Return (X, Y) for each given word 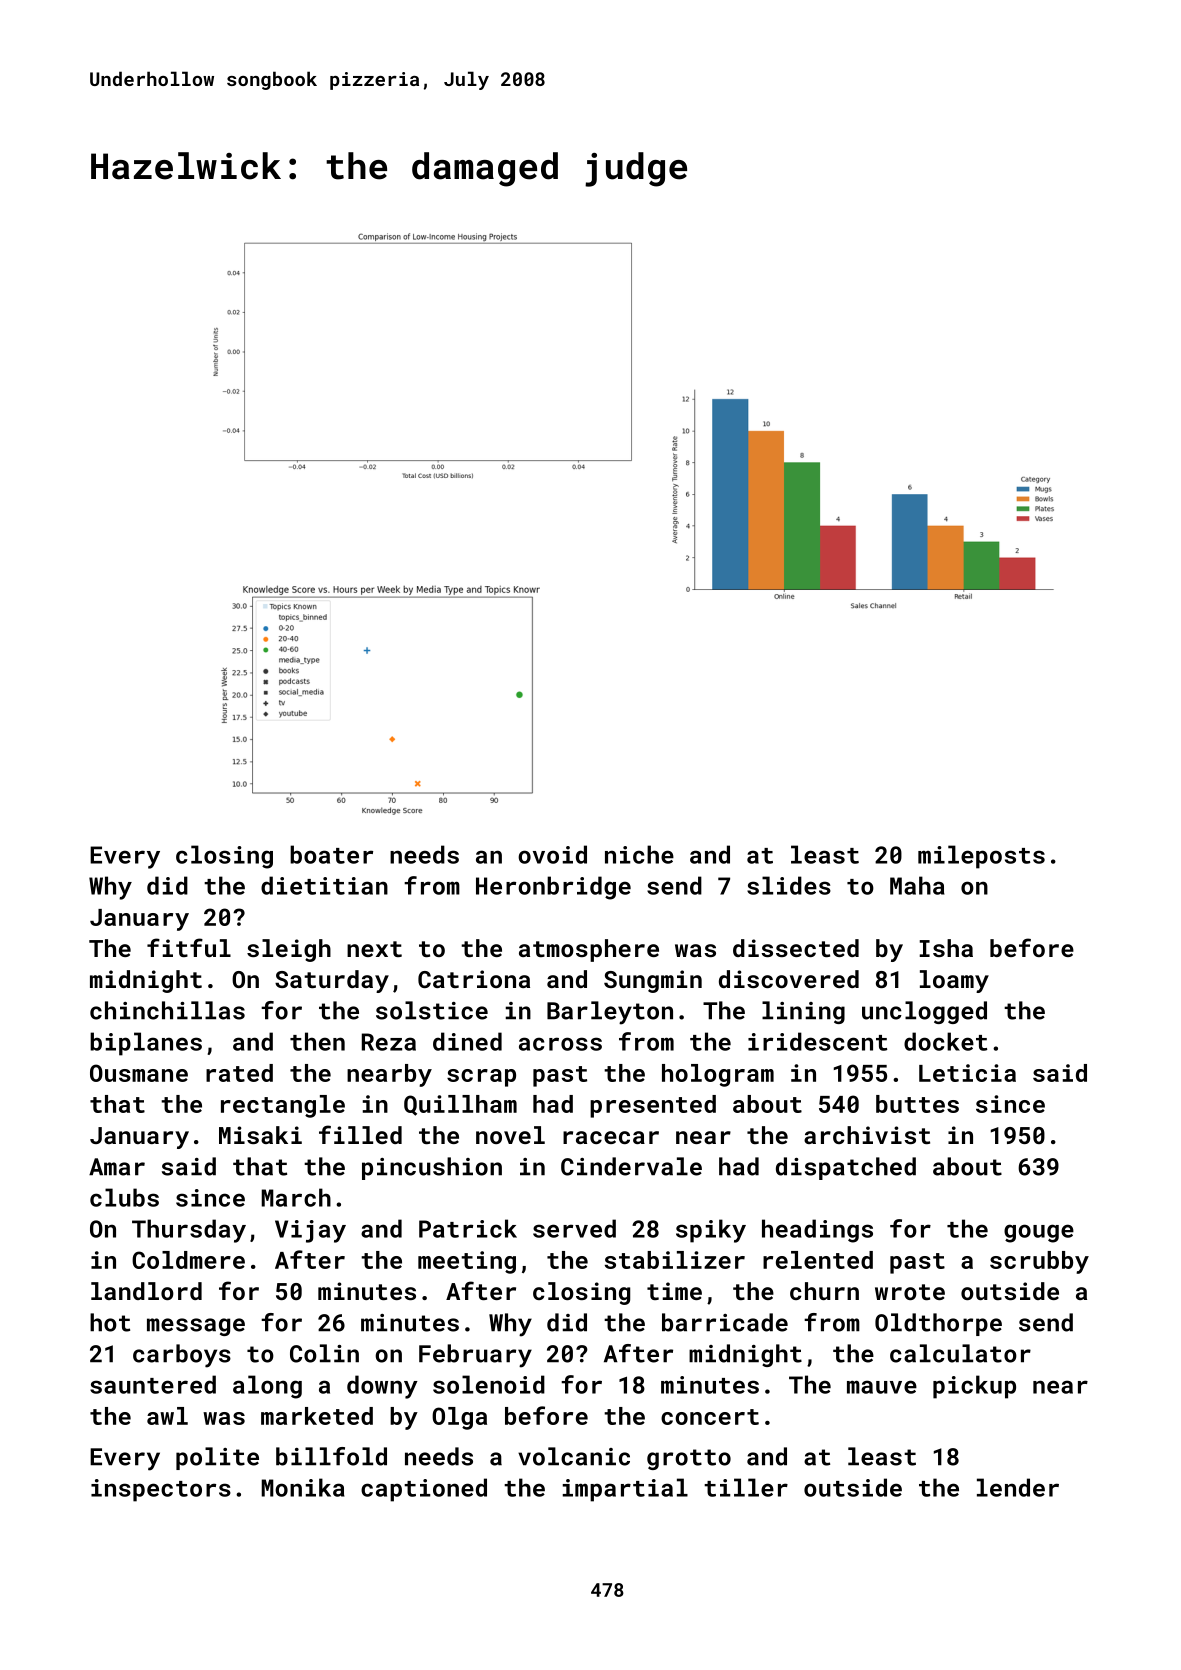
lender (1018, 1487)
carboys (182, 1356)
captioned (424, 1490)
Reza (389, 1042)
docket (945, 1041)
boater (331, 854)
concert (710, 1417)
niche (639, 854)
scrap (481, 1078)
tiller (746, 1487)
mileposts (981, 857)
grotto (689, 1459)
